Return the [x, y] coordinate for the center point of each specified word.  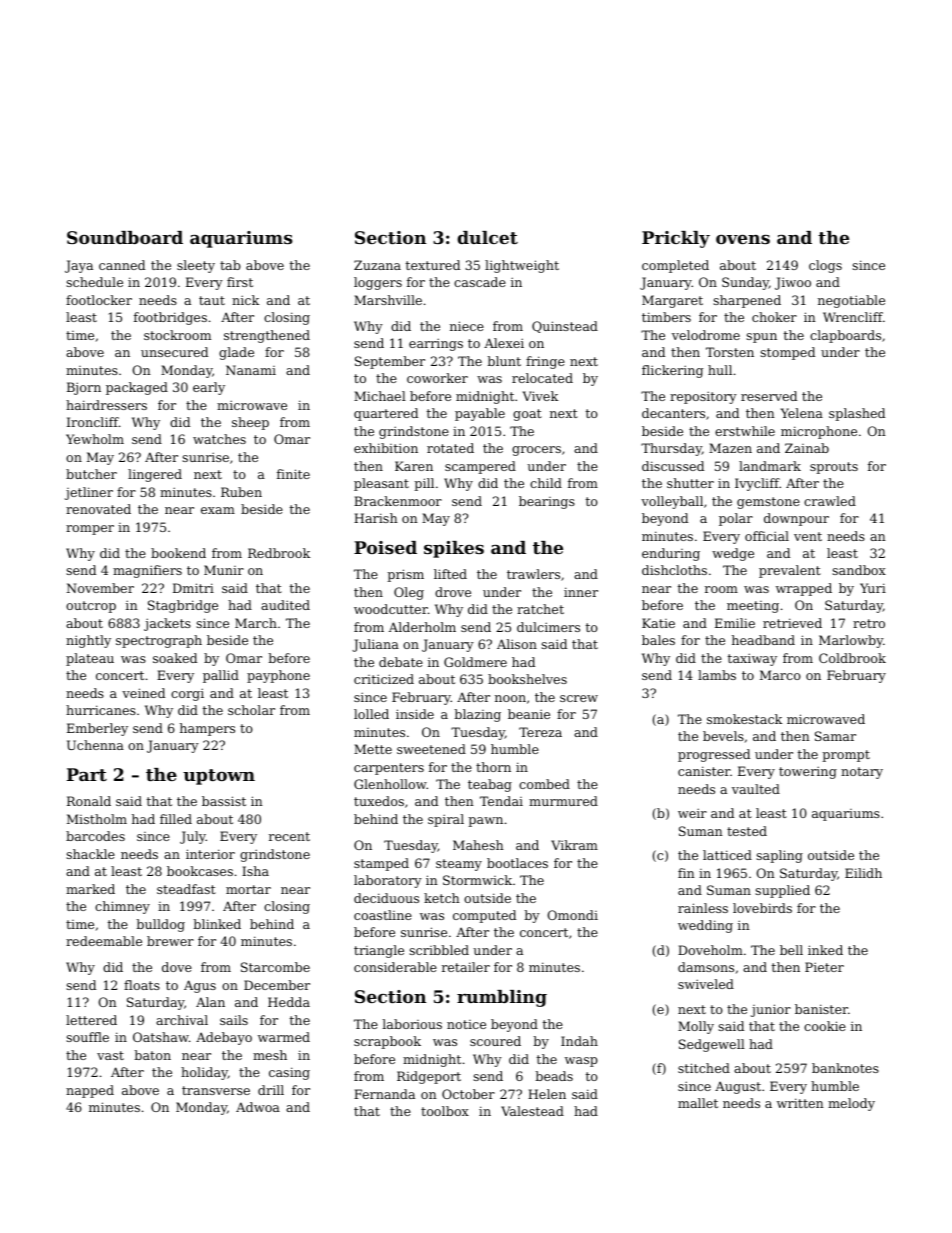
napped [90, 1091]
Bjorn [84, 388]
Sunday [745, 283]
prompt [846, 756]
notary [862, 773]
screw [579, 698]
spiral [446, 820]
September [390, 362]
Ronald [89, 801]
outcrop [91, 607]
